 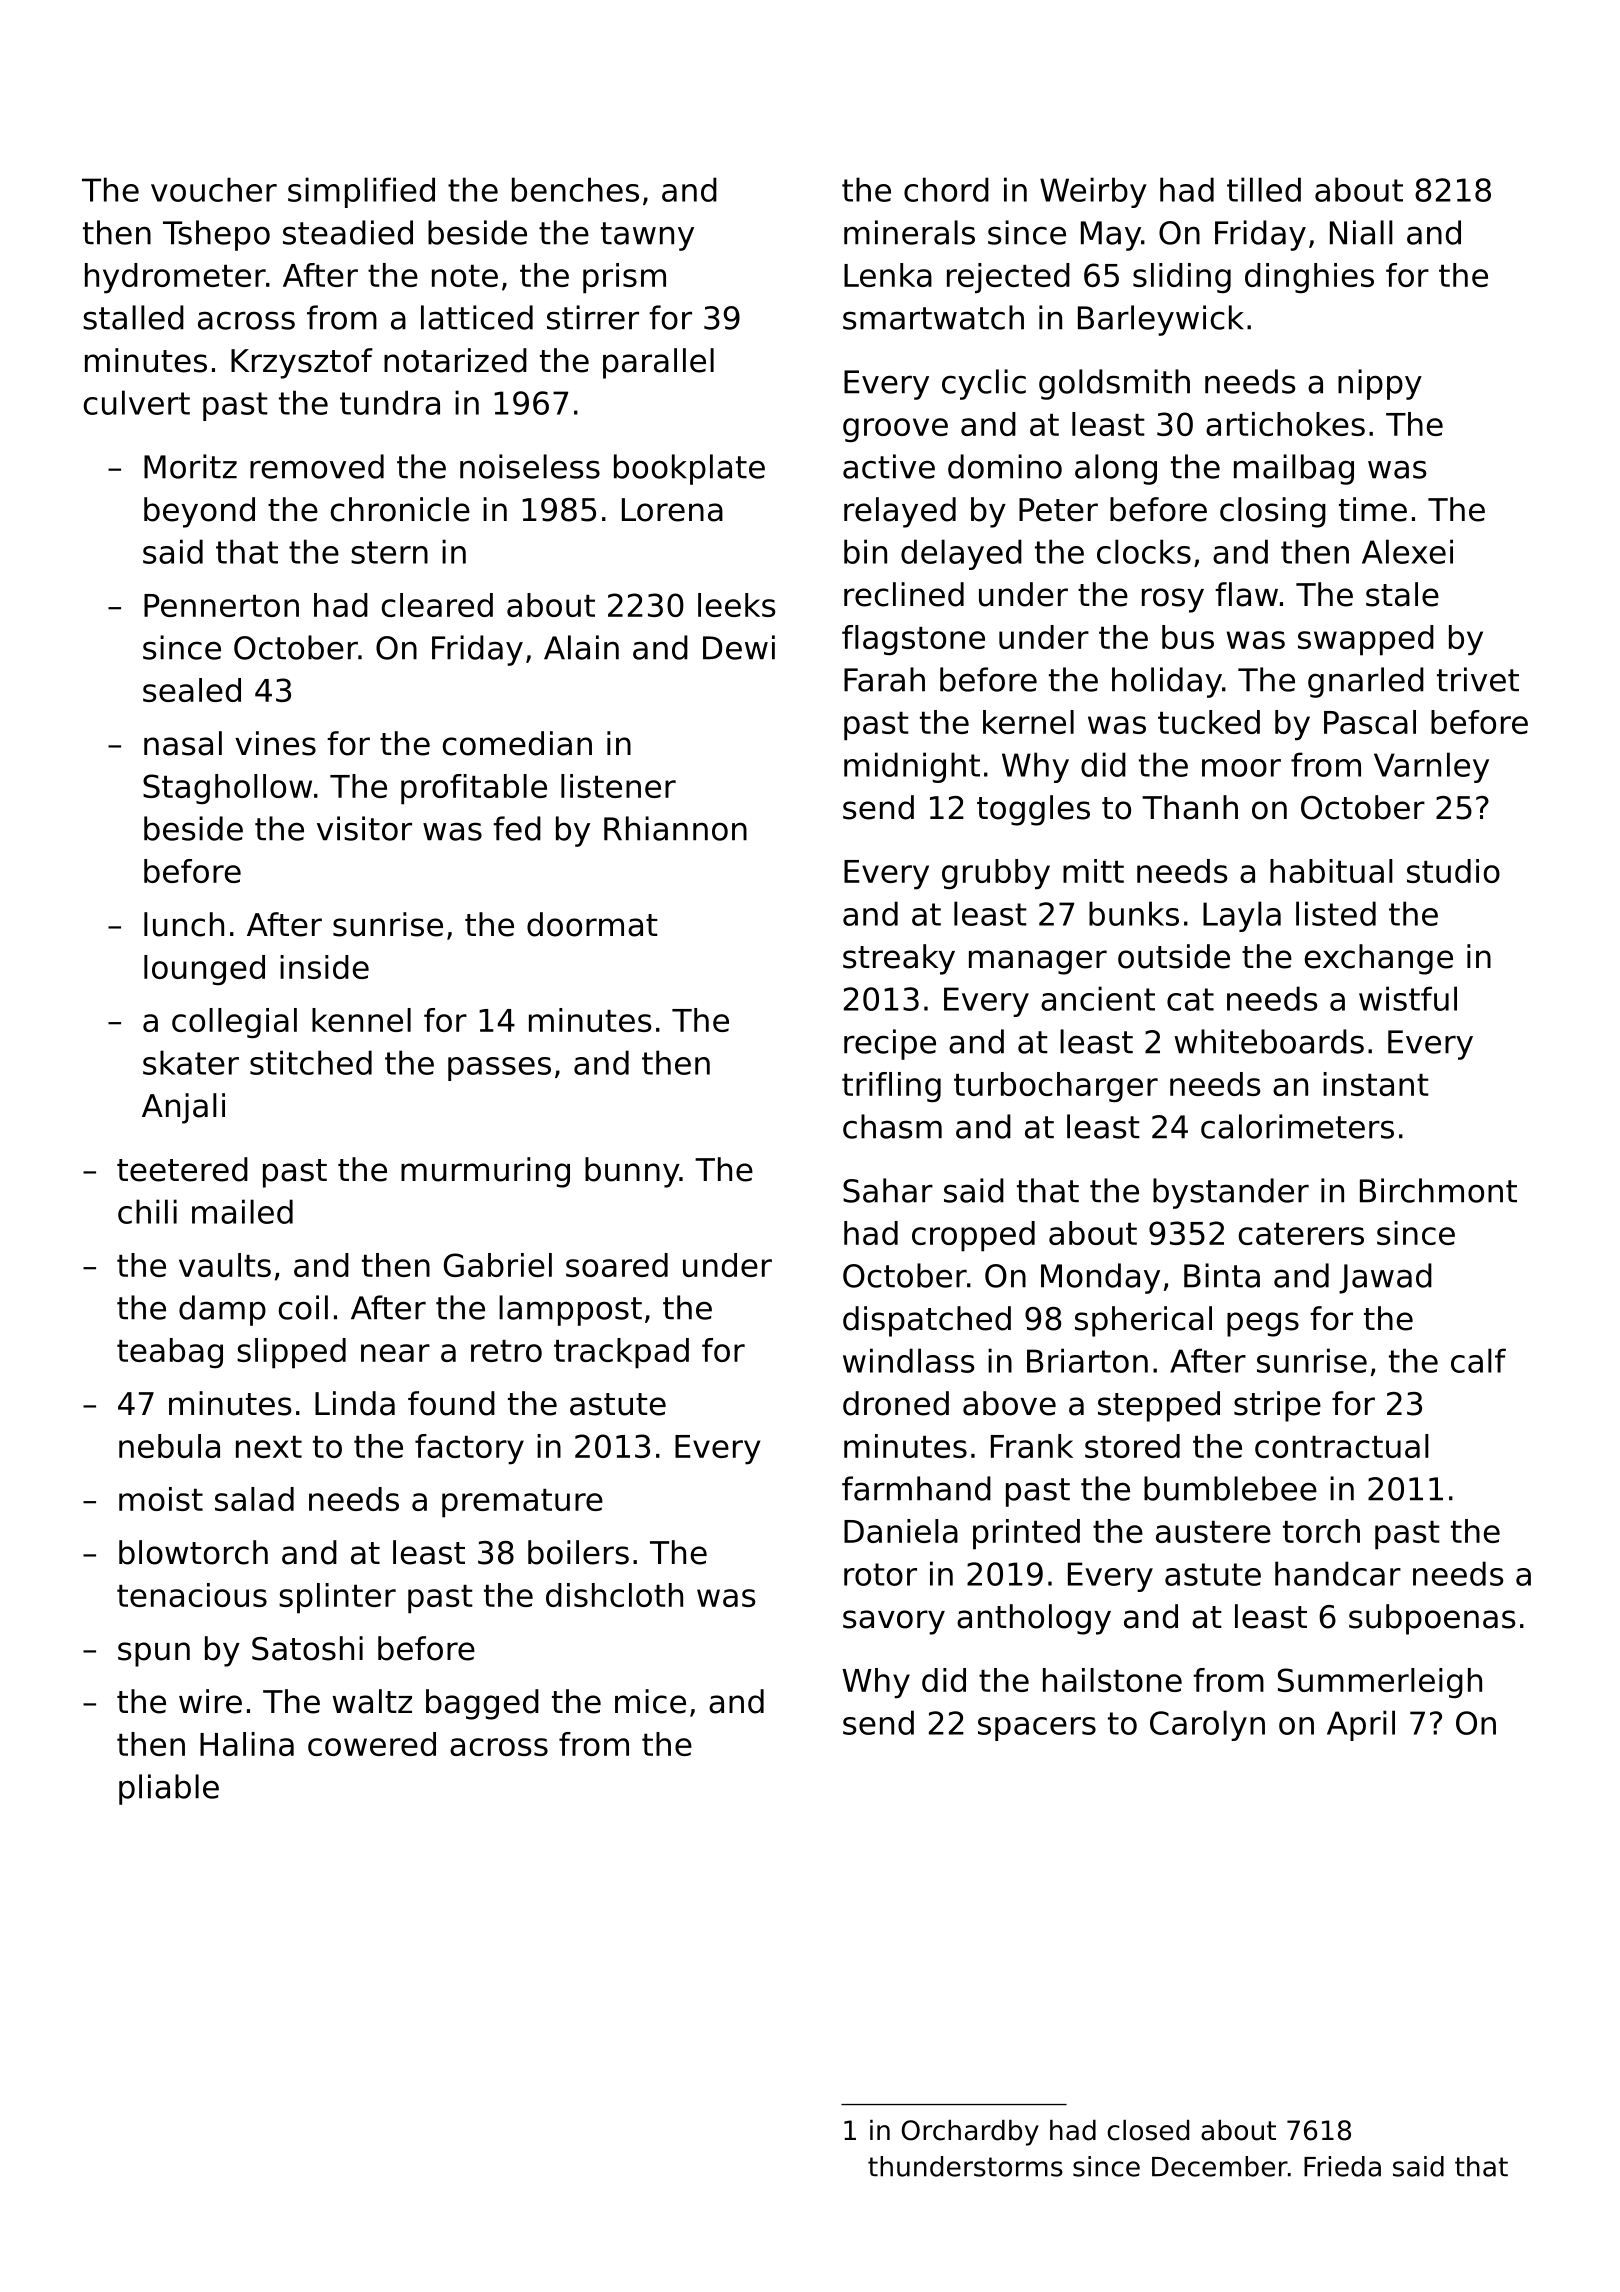 What do you see at coordinates (192, 1595) in the document?
I see `tenacious` at bounding box center [192, 1595].
